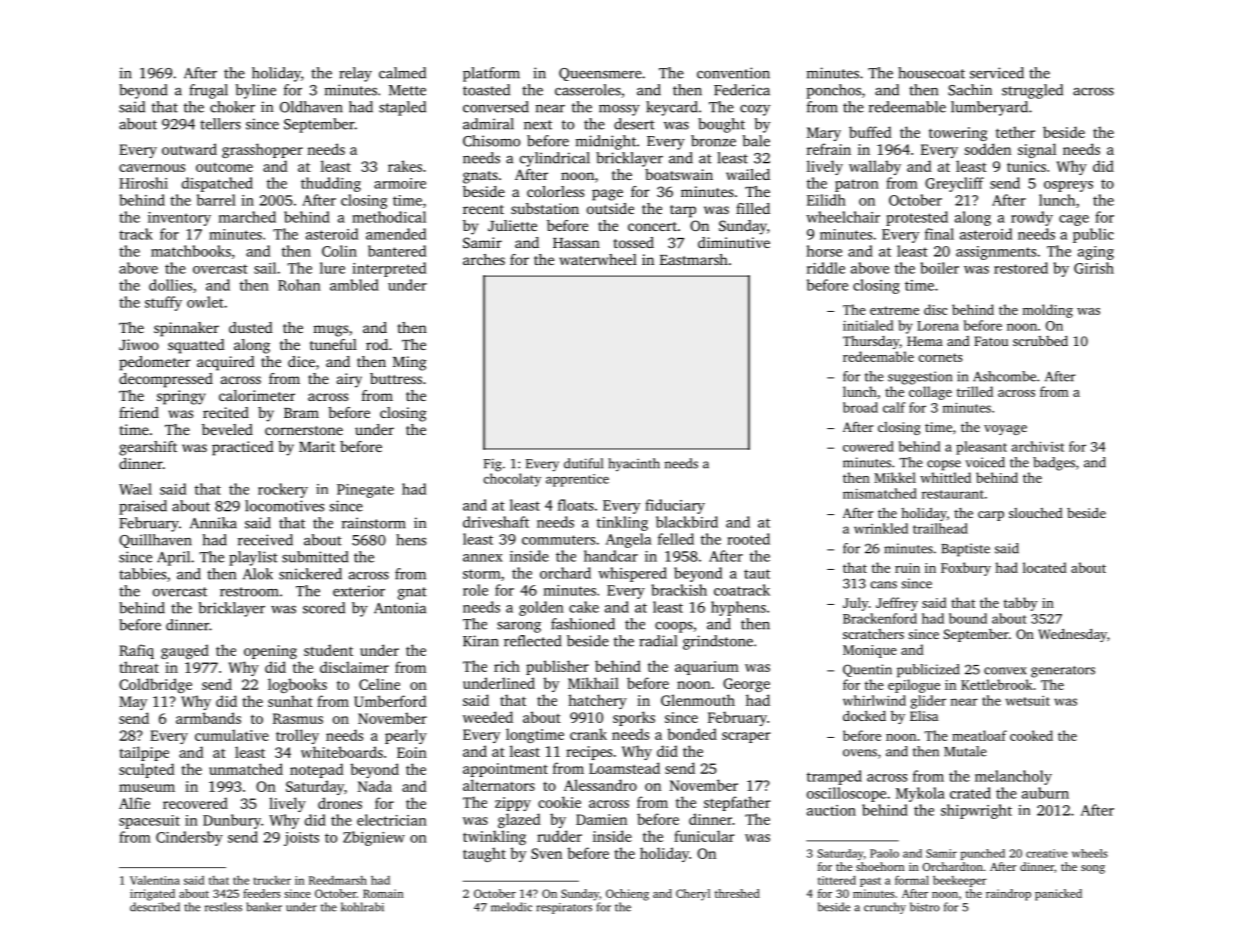  I want to click on waterwheel, so click(598, 259).
